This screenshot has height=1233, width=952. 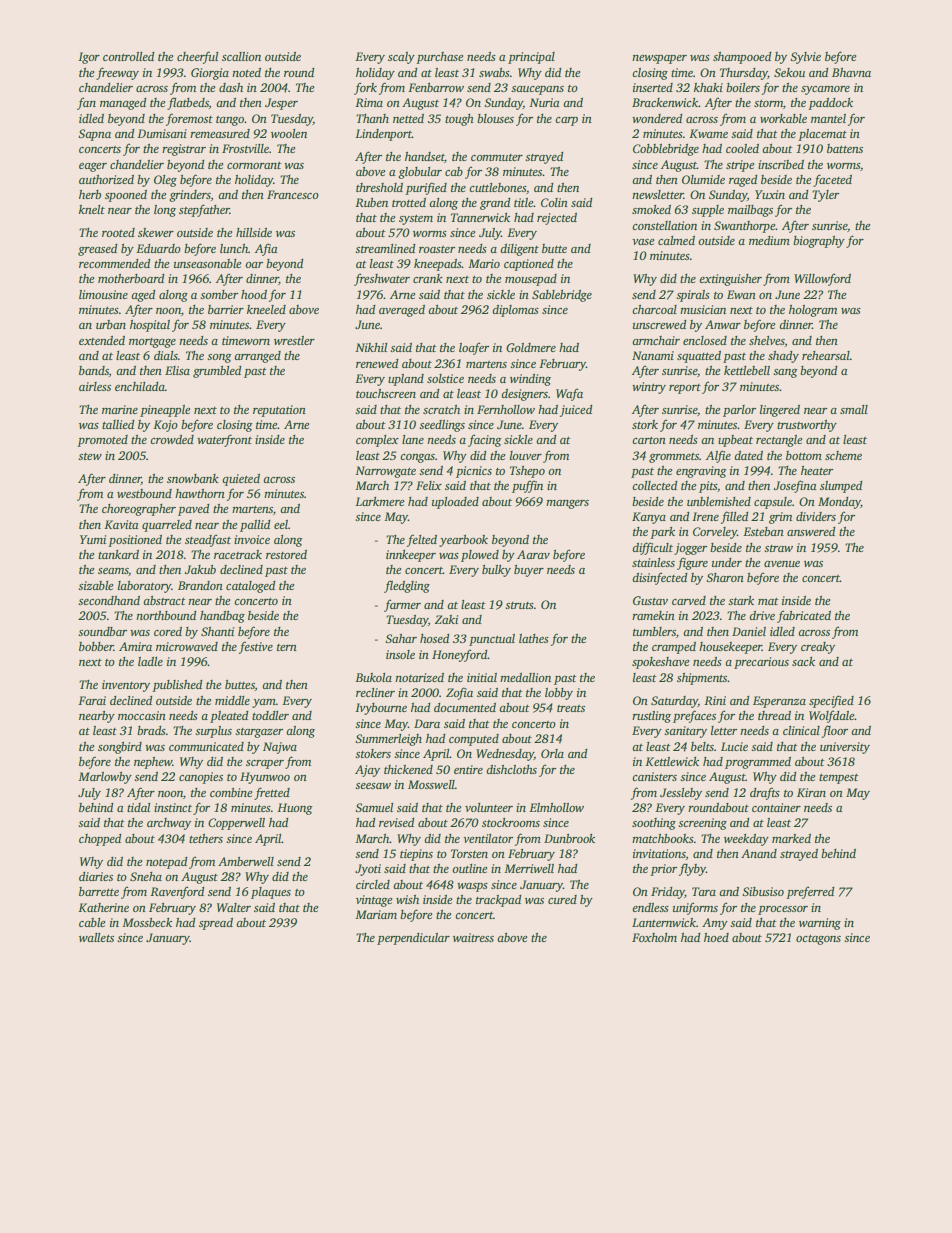 What do you see at coordinates (819, 242) in the screenshot?
I see `biography` at bounding box center [819, 242].
